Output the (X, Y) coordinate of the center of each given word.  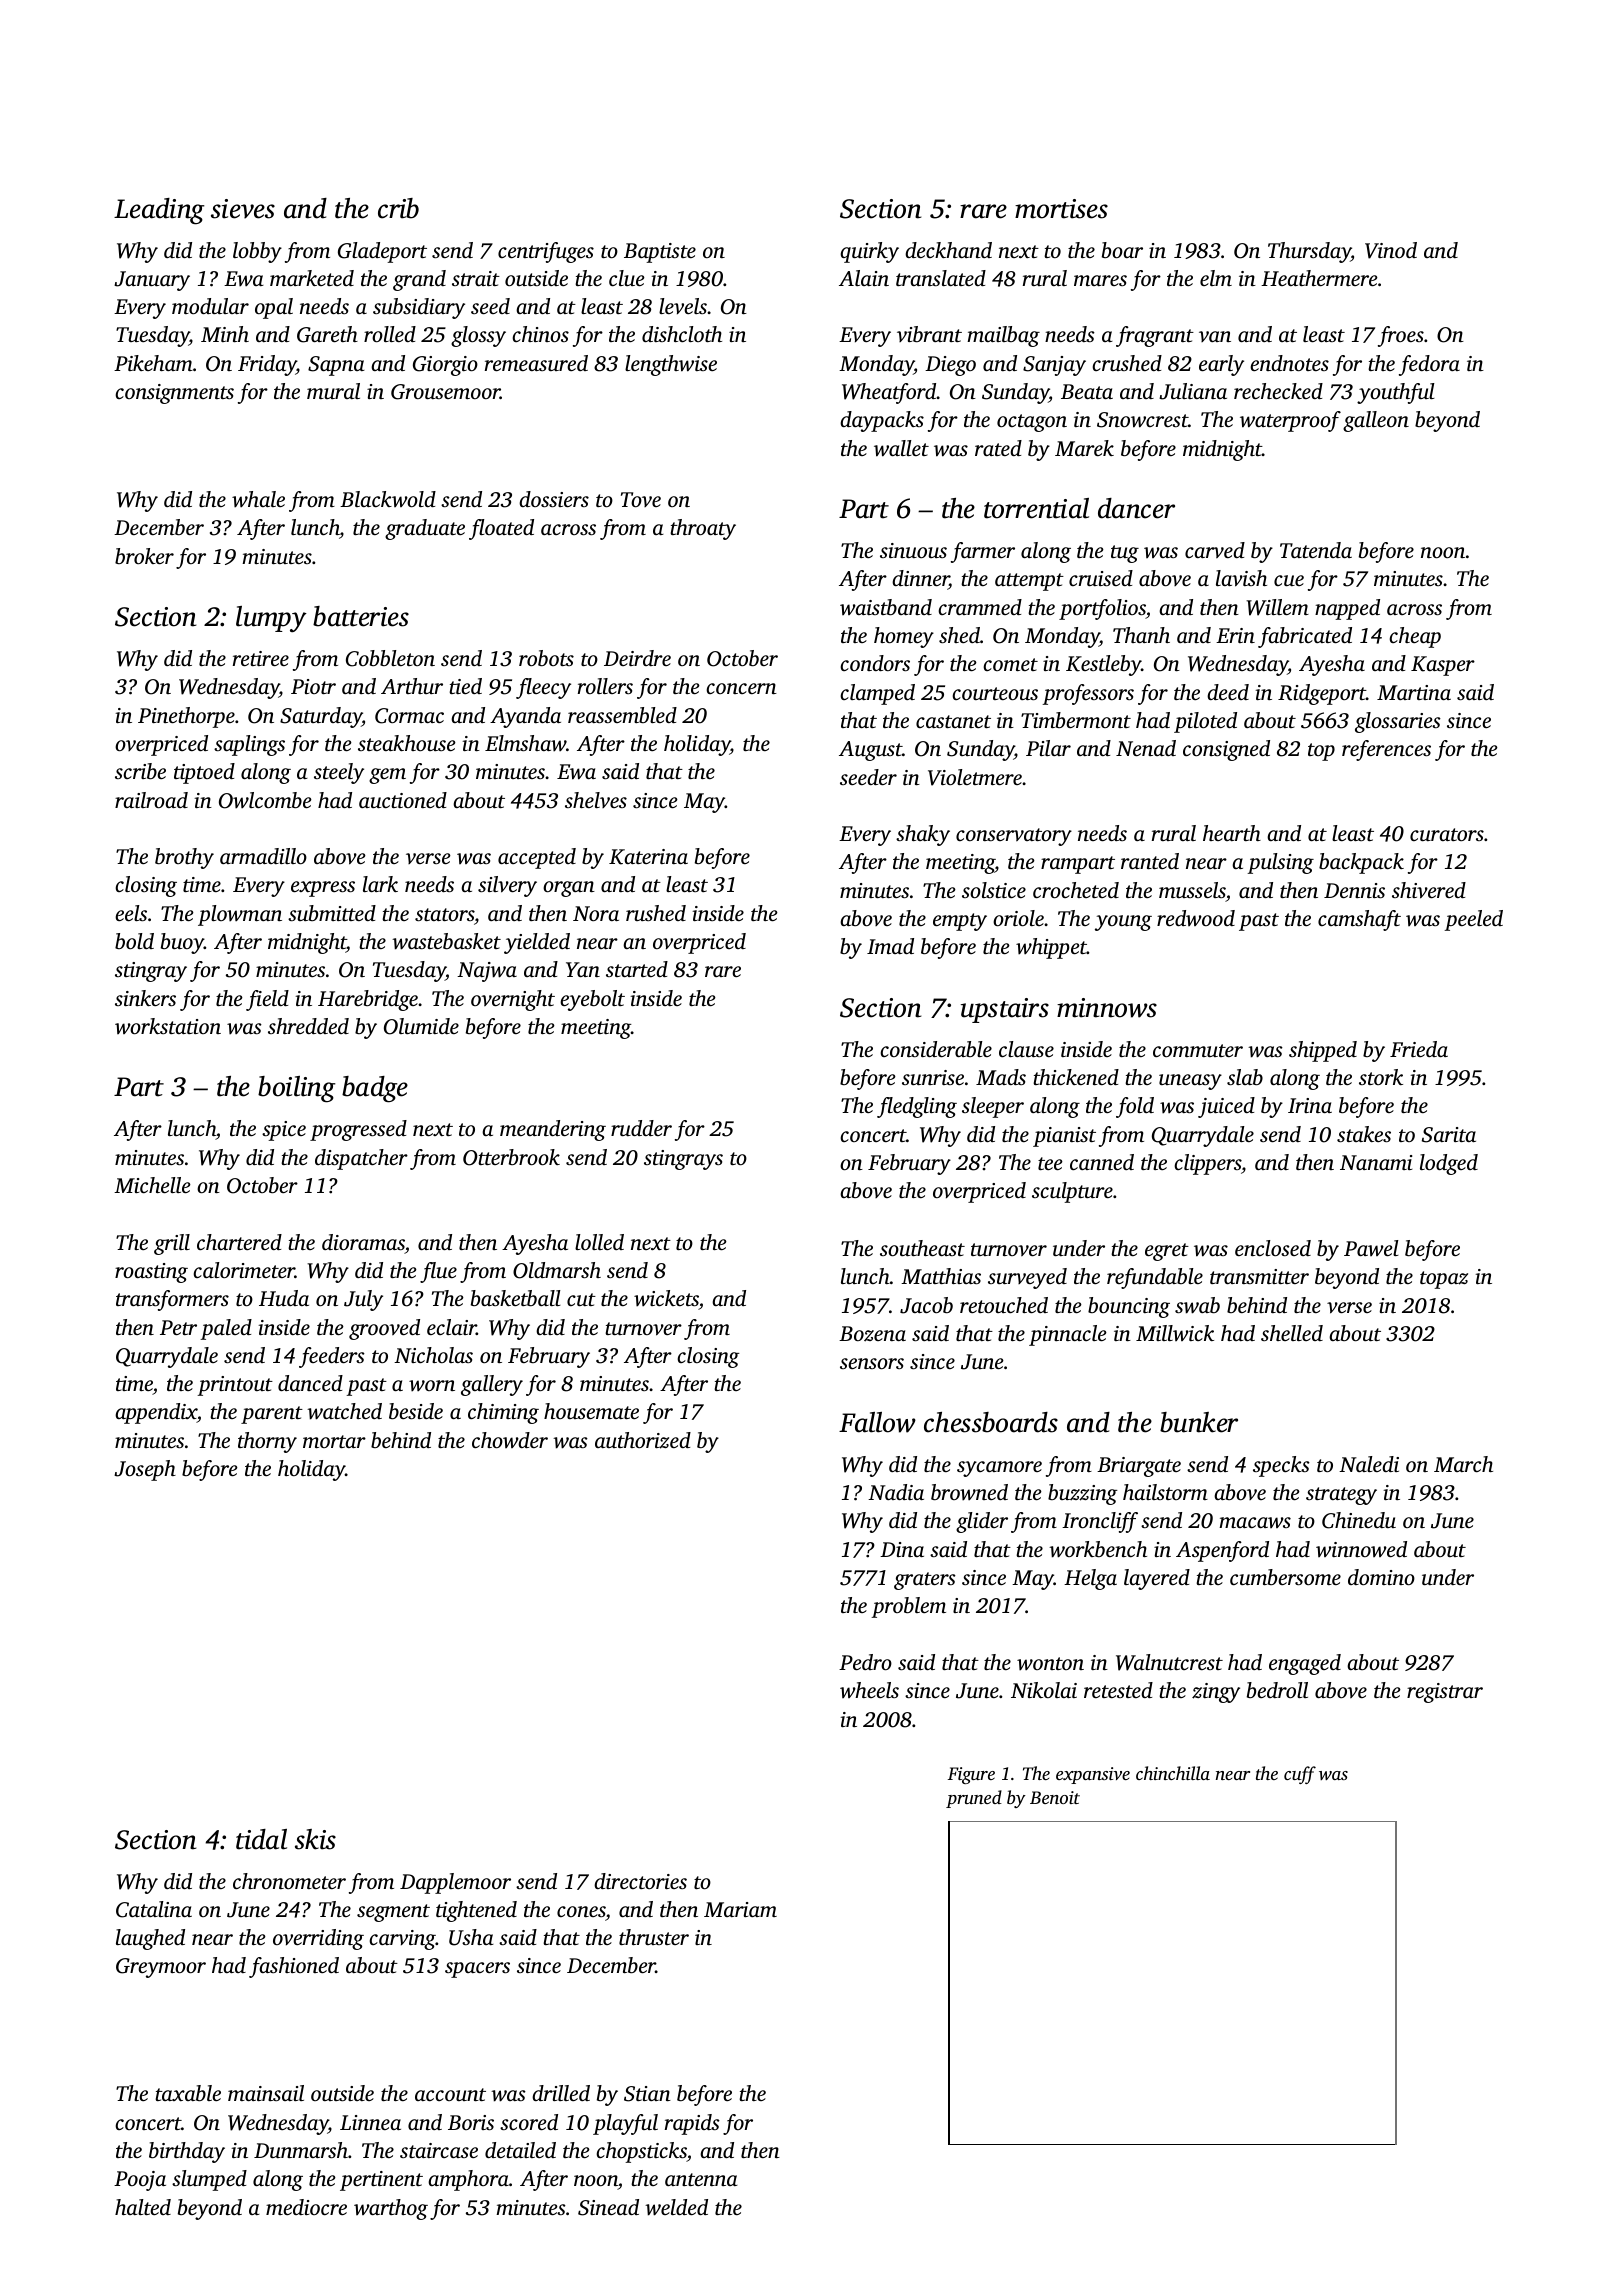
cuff (1300, 1775)
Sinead (608, 2207)
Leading (159, 211)
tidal (261, 1839)
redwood (1196, 918)
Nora (596, 913)
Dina (902, 1549)
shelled (1292, 1333)
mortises (1061, 209)
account (450, 2094)
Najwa (487, 972)
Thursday (1309, 252)
